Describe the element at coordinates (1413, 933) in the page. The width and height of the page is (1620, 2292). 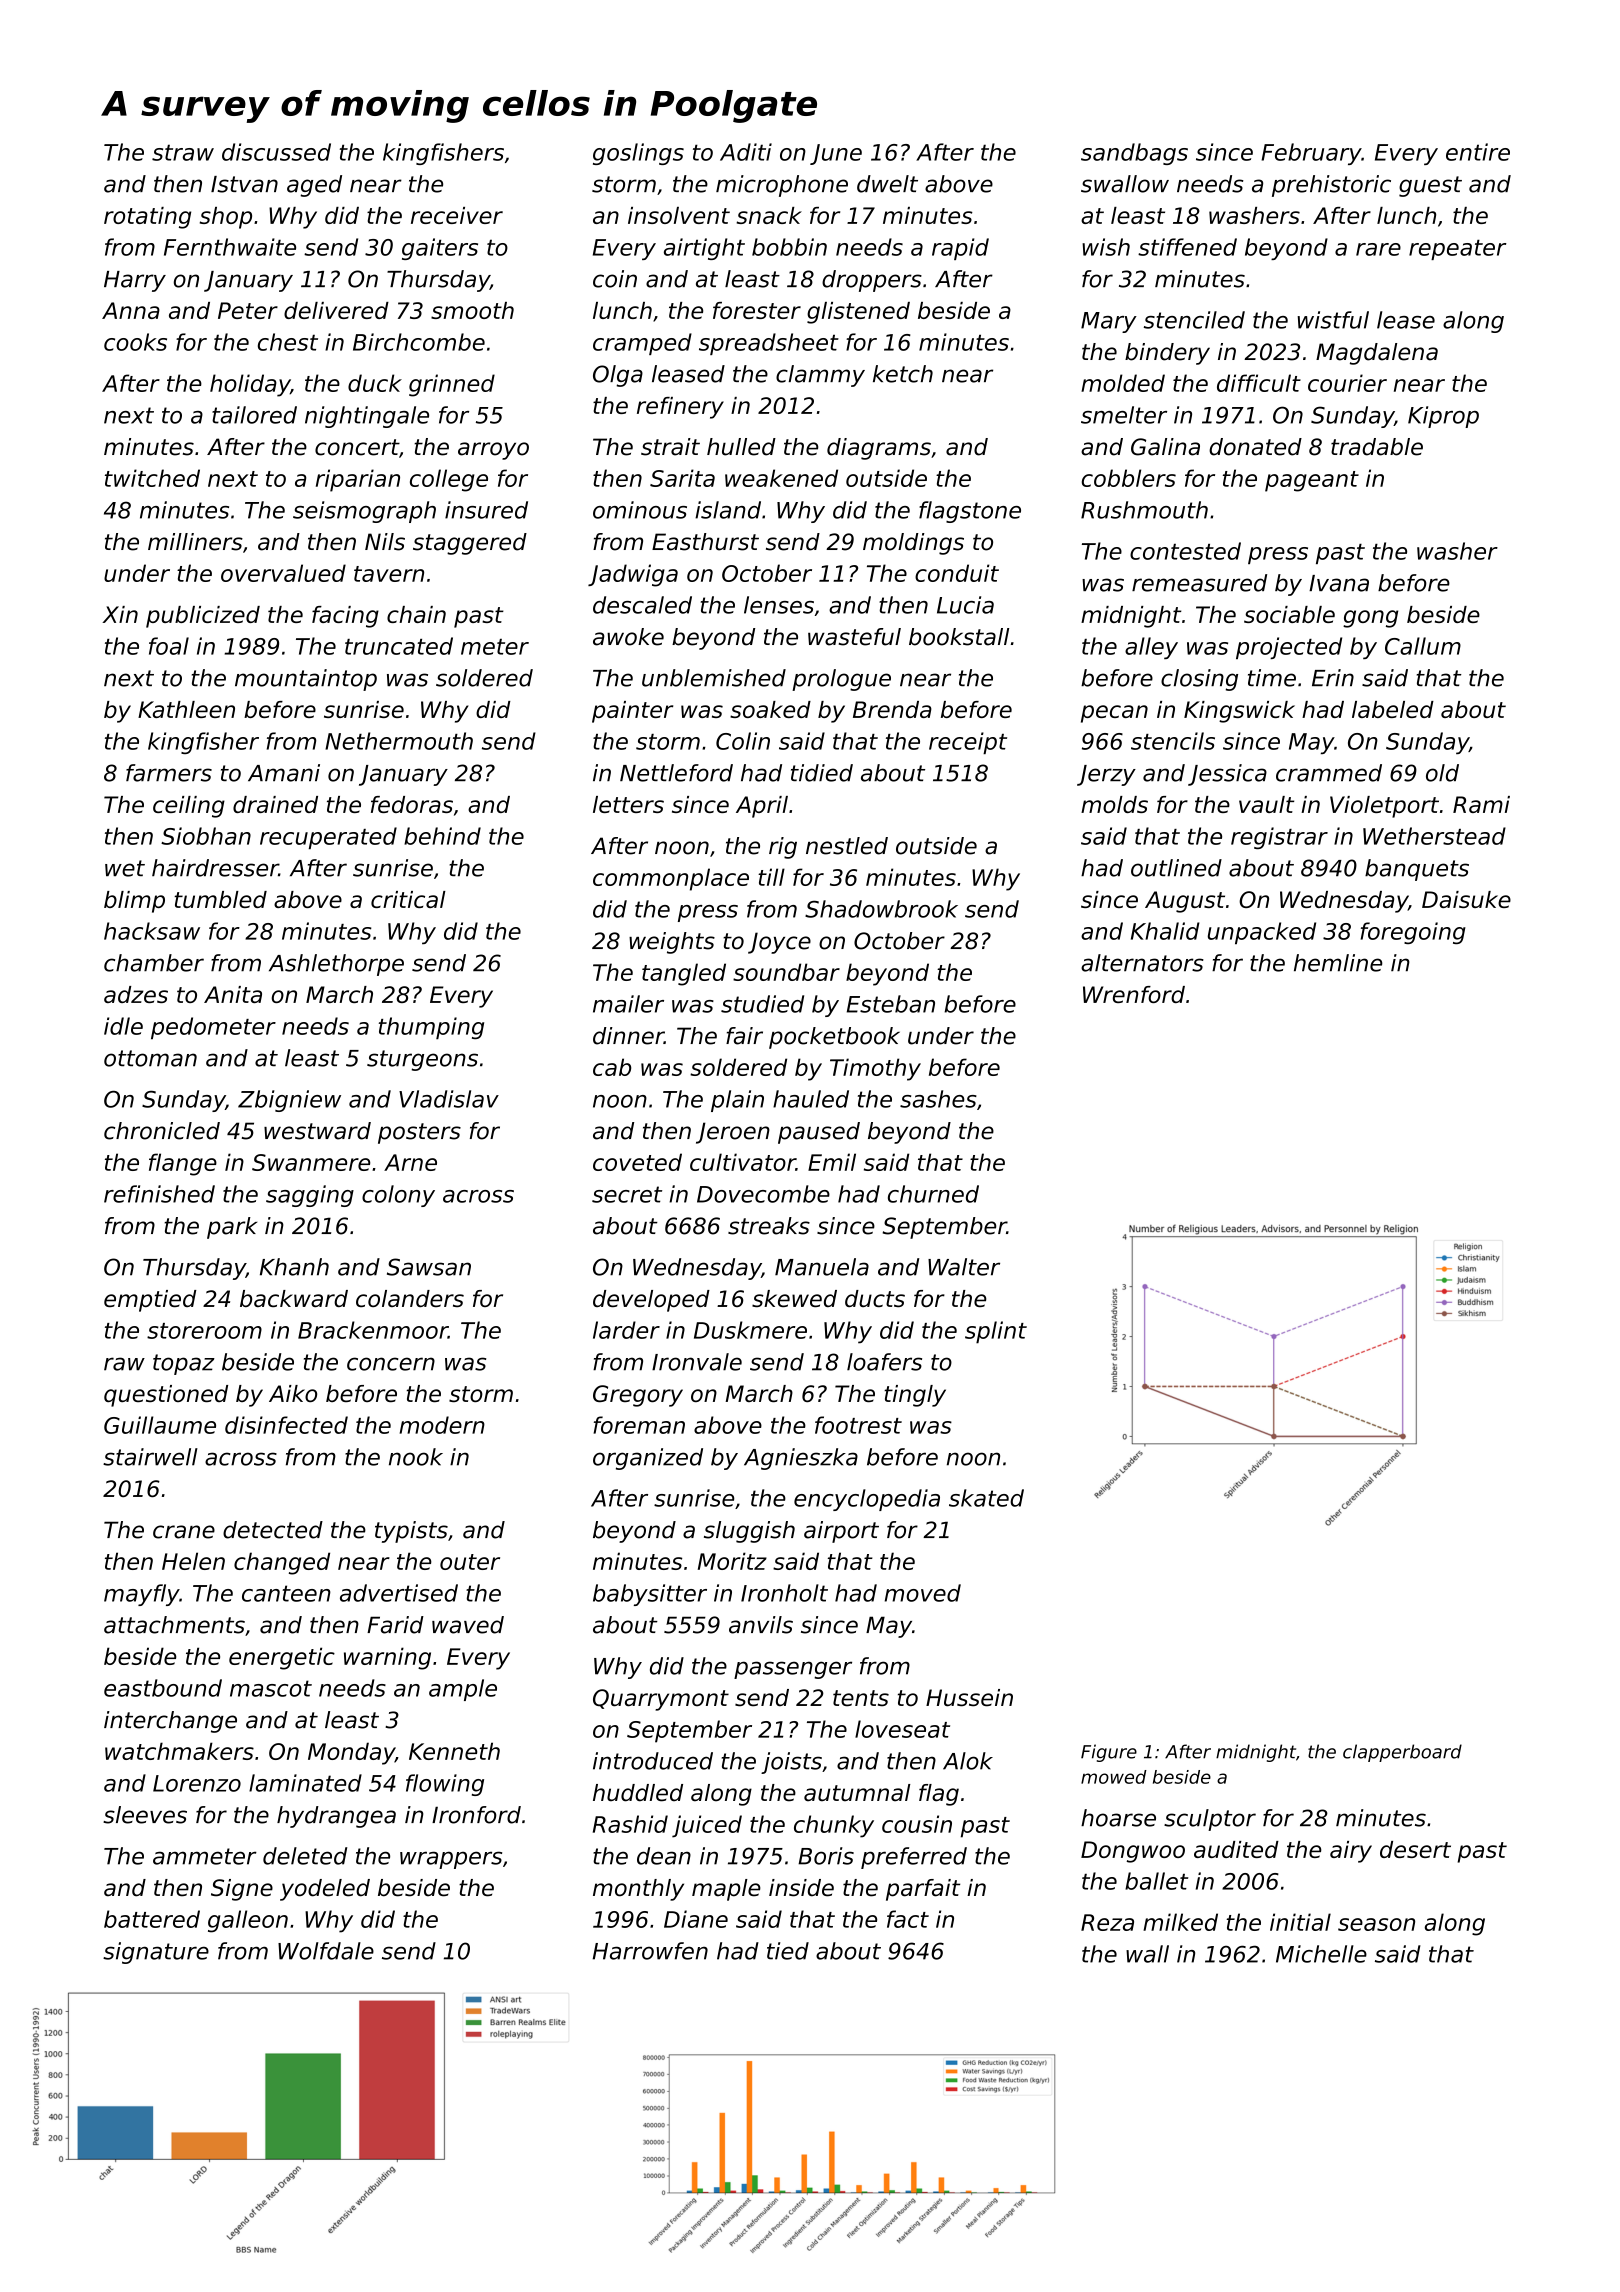
I see `foregoing` at that location.
